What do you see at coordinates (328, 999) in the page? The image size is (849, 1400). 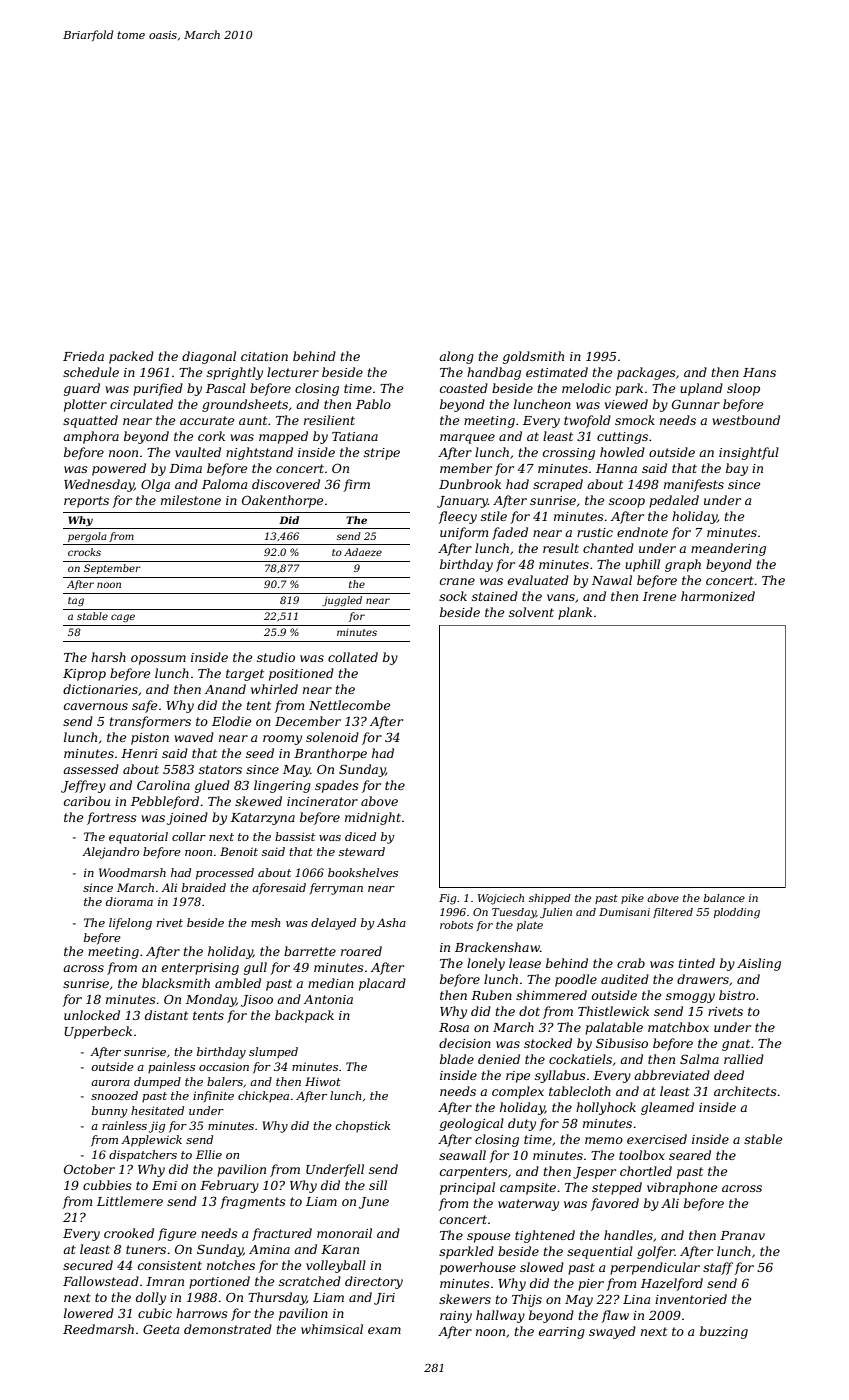 I see `Antonia` at bounding box center [328, 999].
